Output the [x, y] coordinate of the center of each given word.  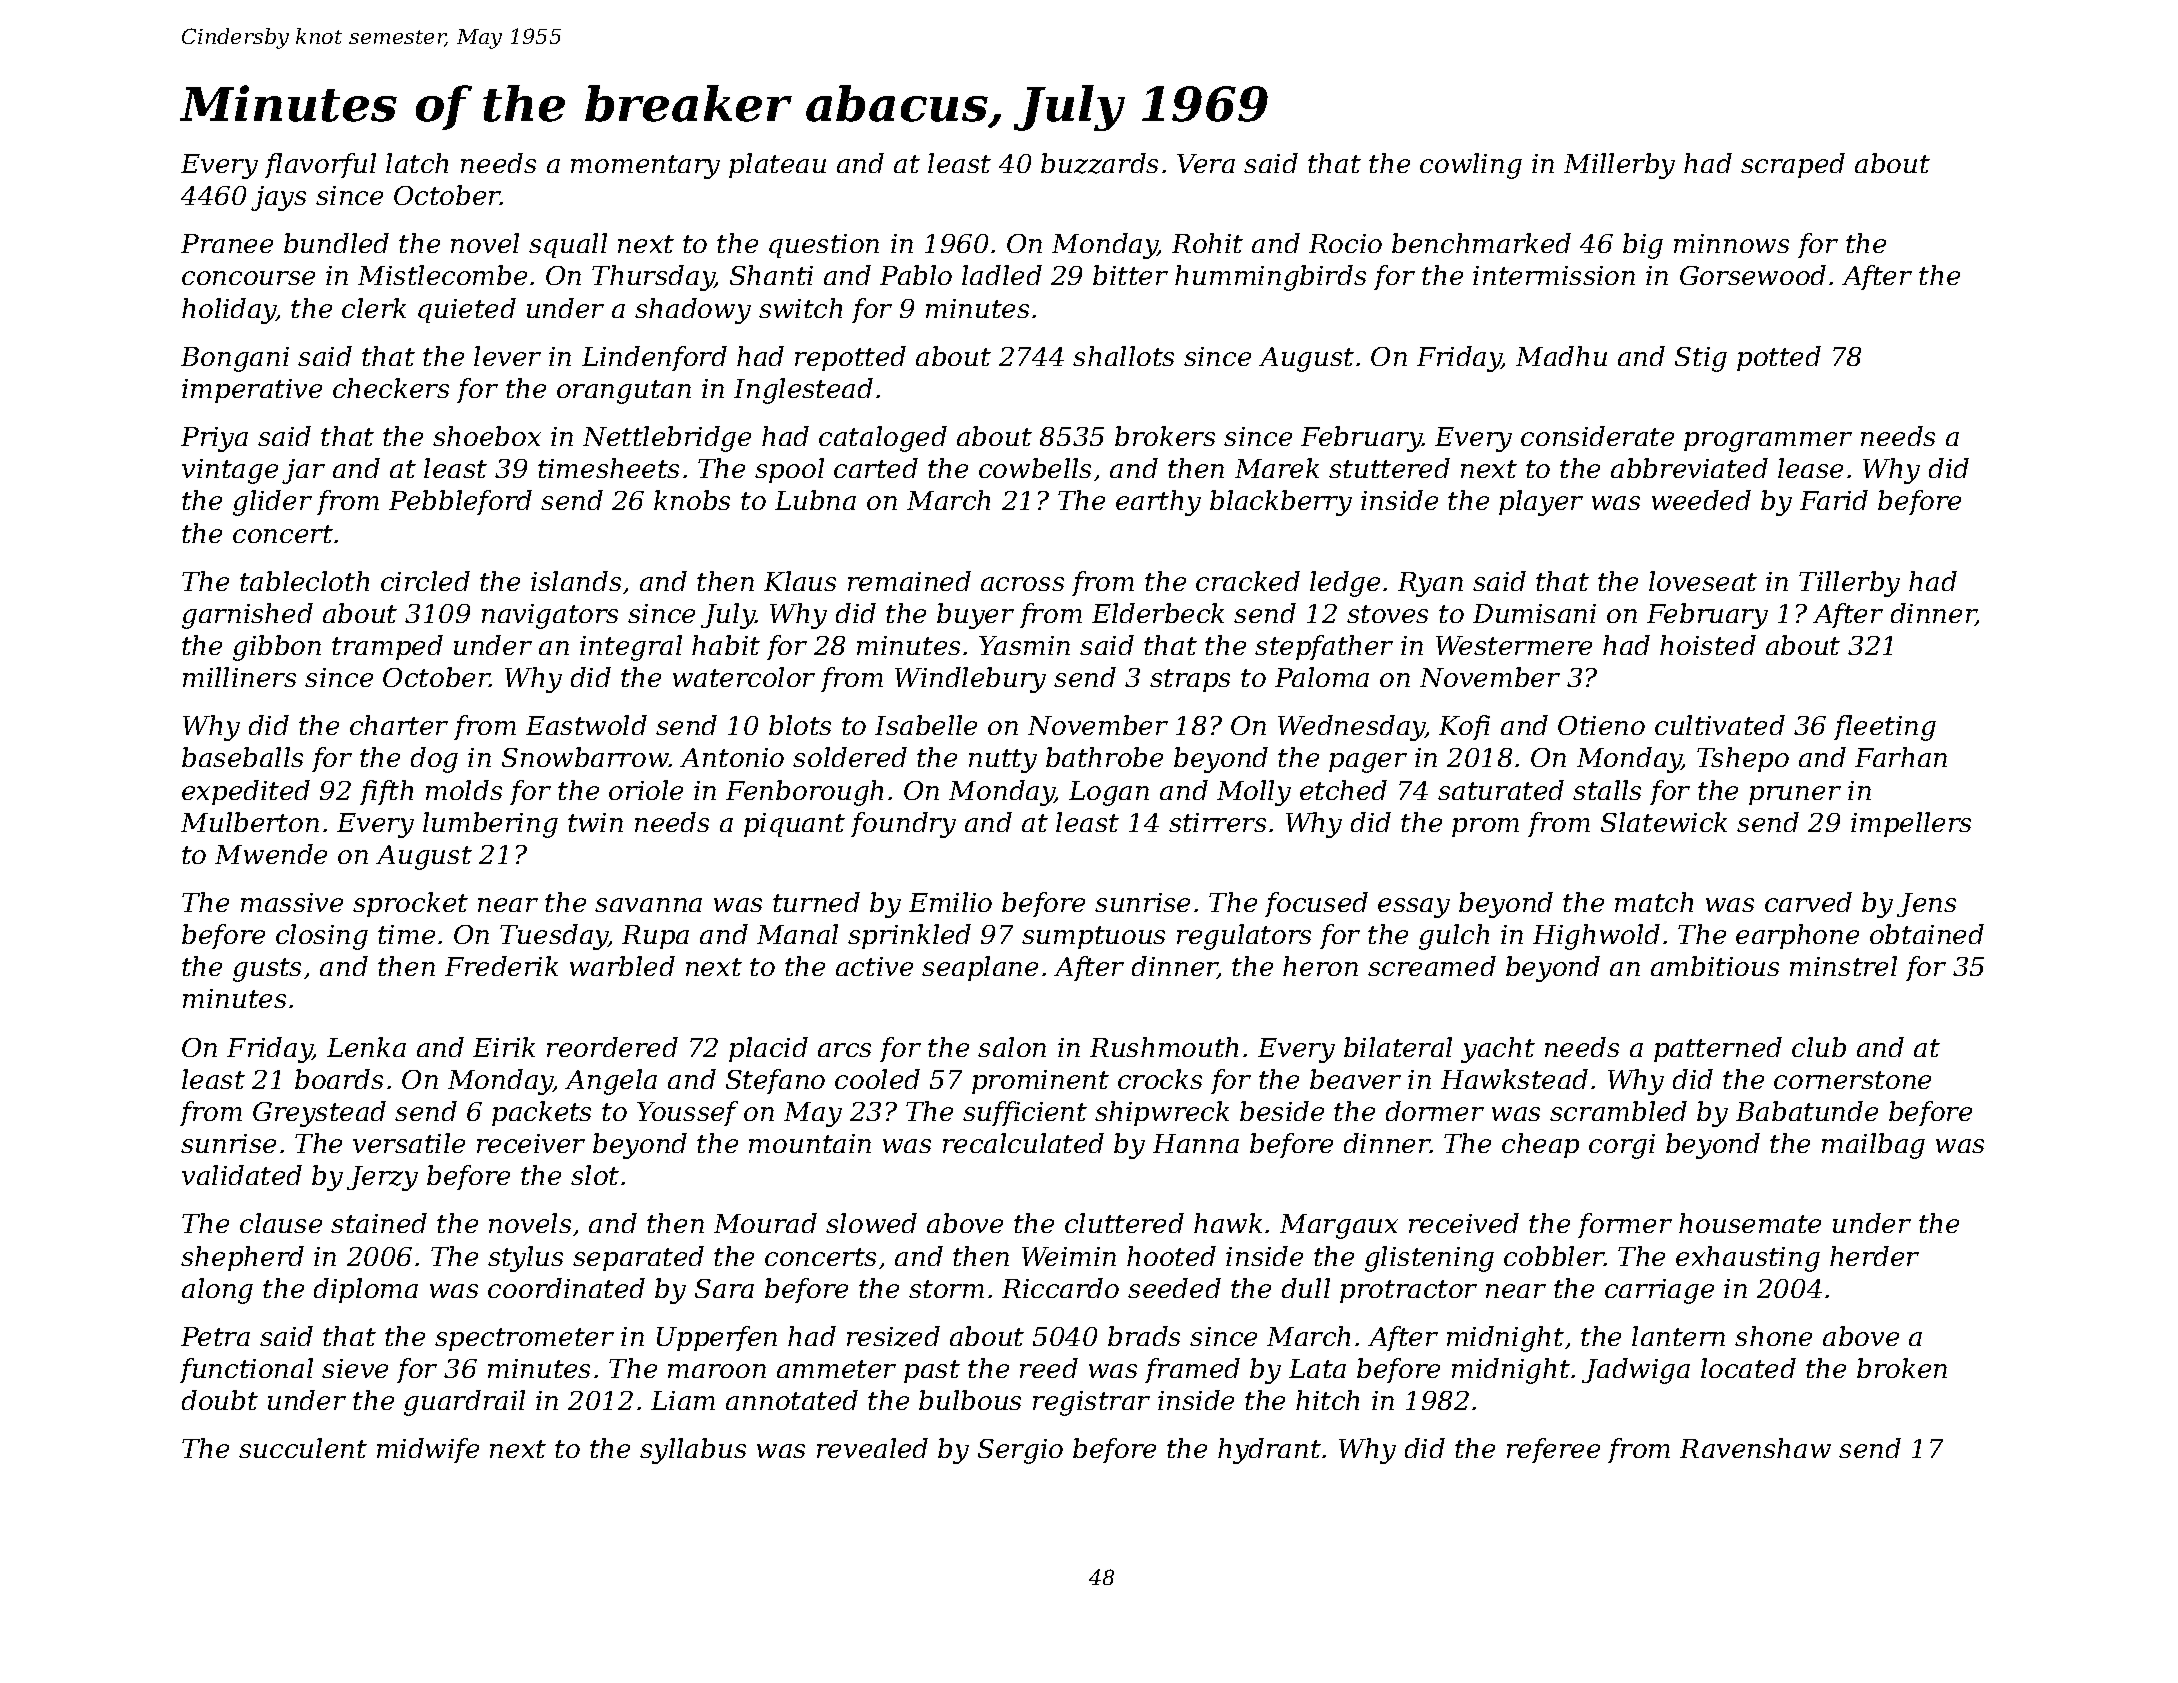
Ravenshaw [1755, 1448]
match [1654, 902]
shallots [1123, 356]
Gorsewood [1753, 275]
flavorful [320, 165]
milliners [239, 677]
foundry [903, 825]
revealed [872, 1448]
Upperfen [717, 1338]
